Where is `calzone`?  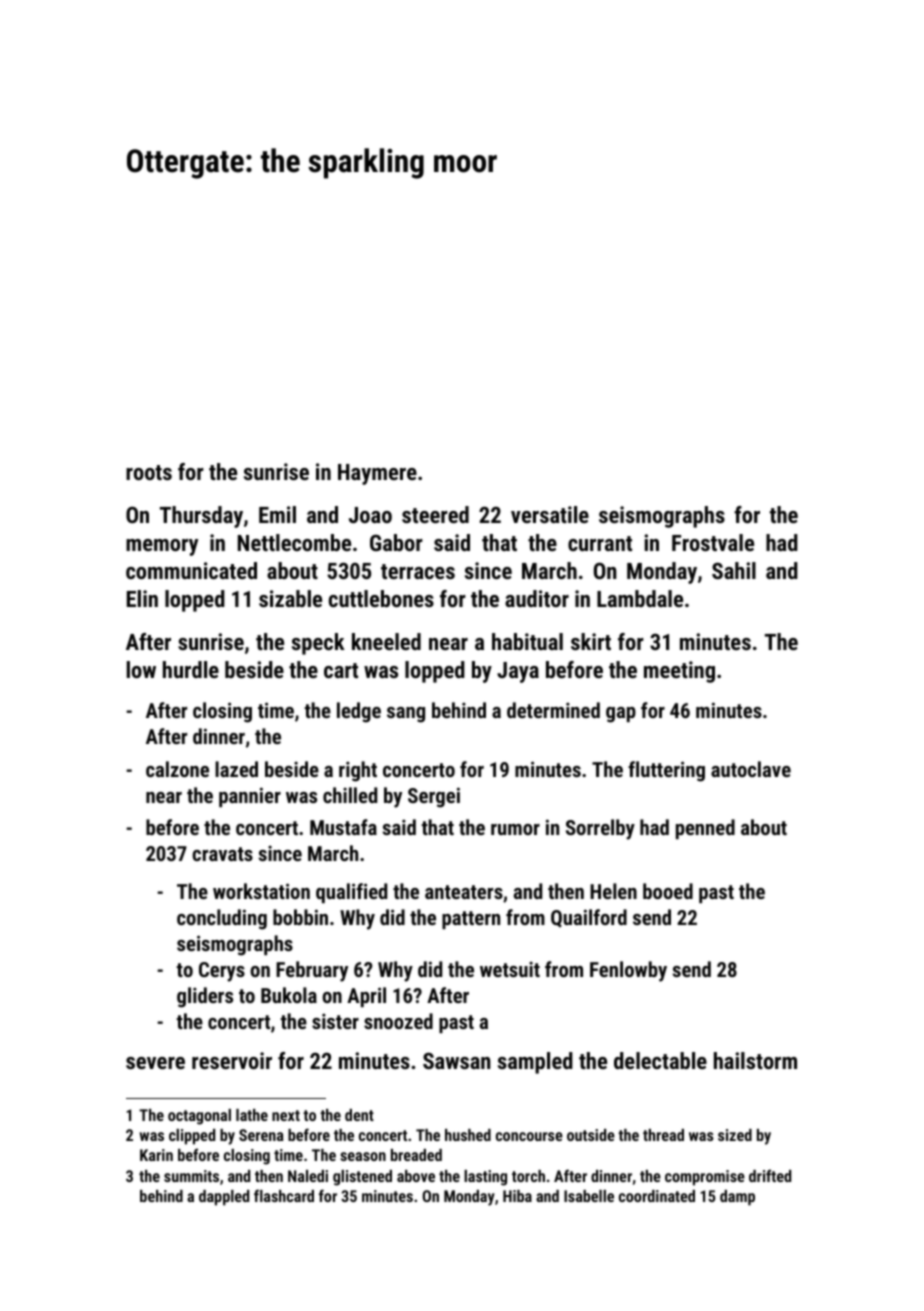
calzone is located at coordinates (177, 769).
